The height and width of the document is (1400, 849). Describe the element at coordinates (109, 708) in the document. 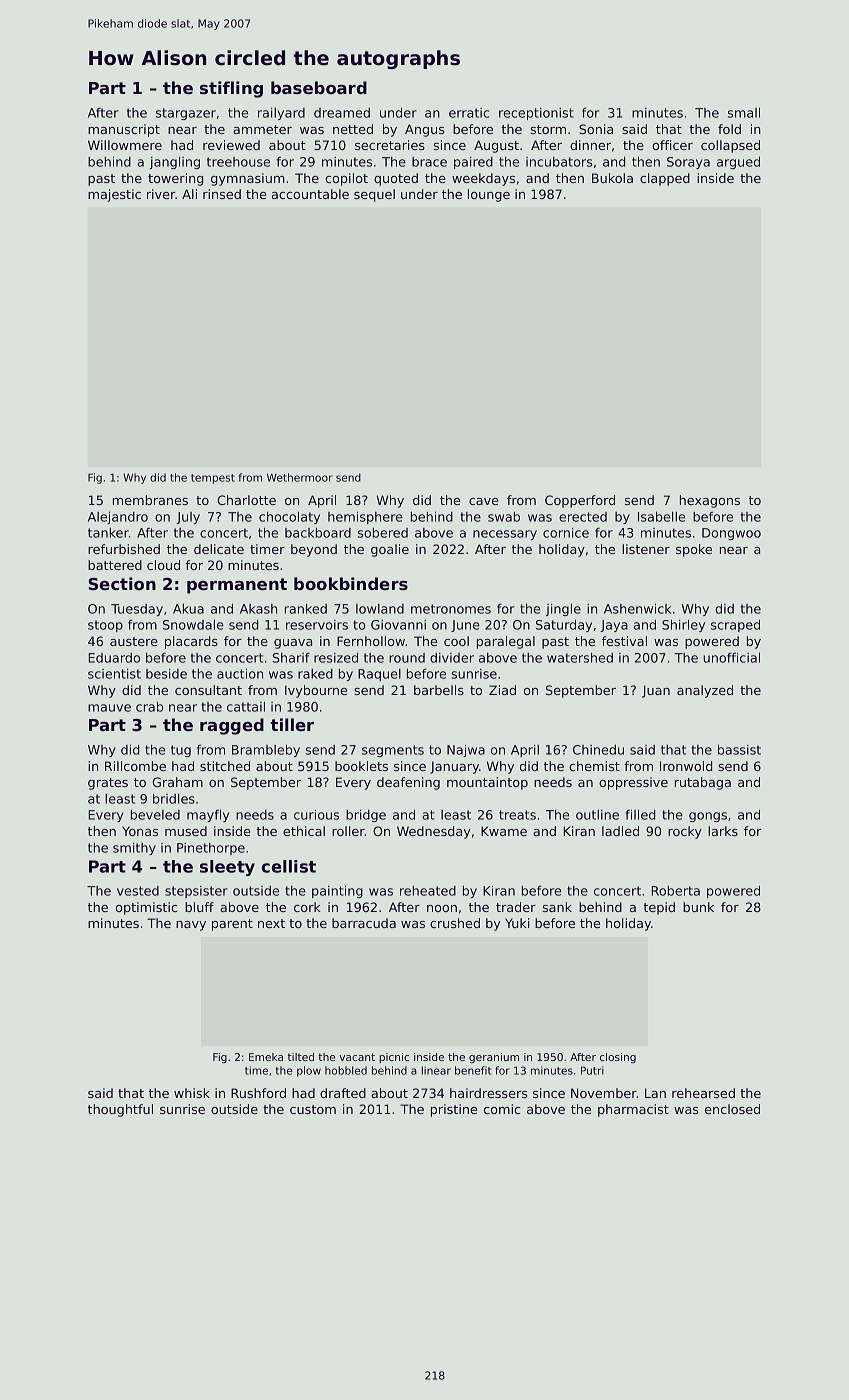

I see `mauve` at that location.
